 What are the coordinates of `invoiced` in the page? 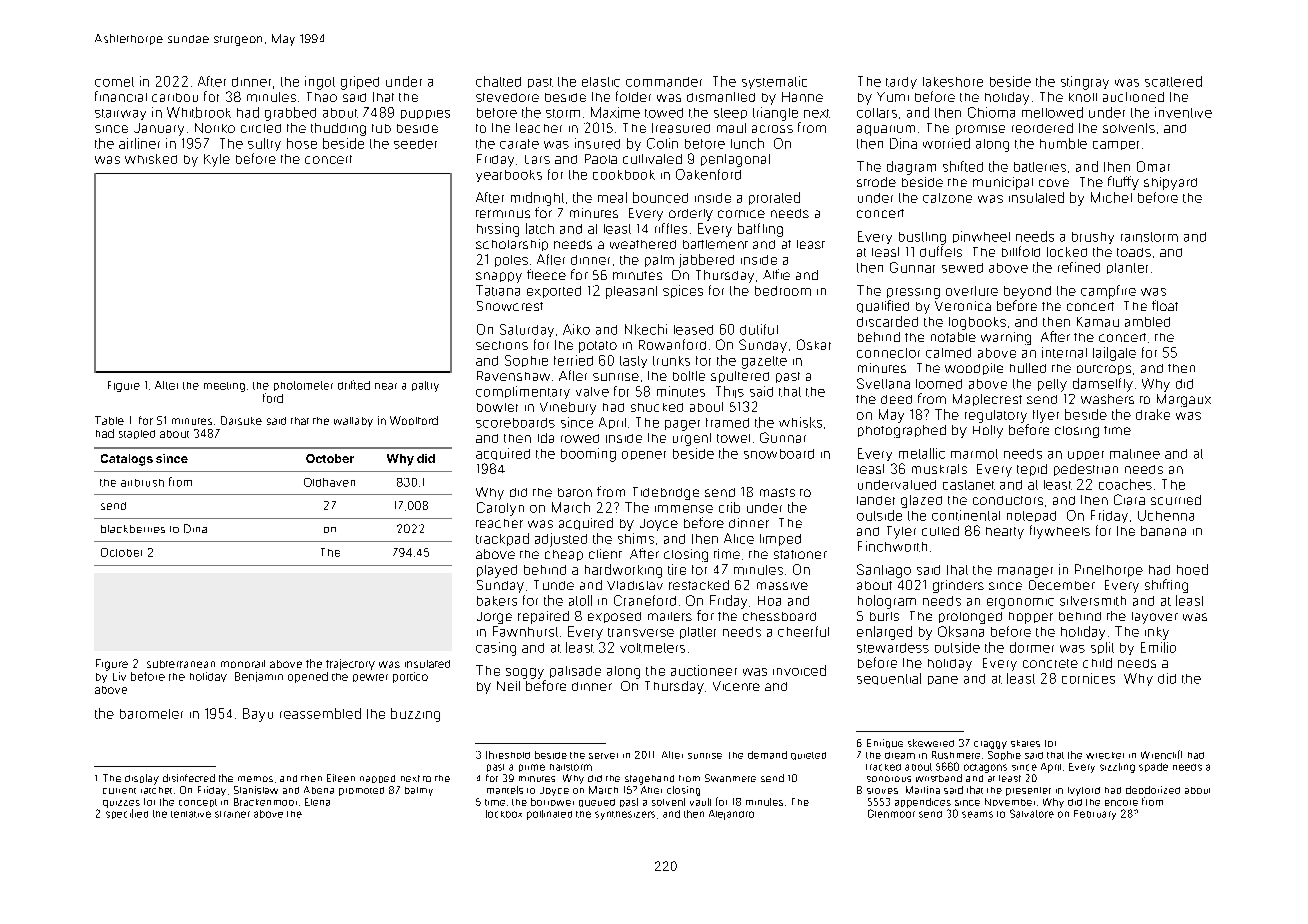 It's located at (799, 670).
